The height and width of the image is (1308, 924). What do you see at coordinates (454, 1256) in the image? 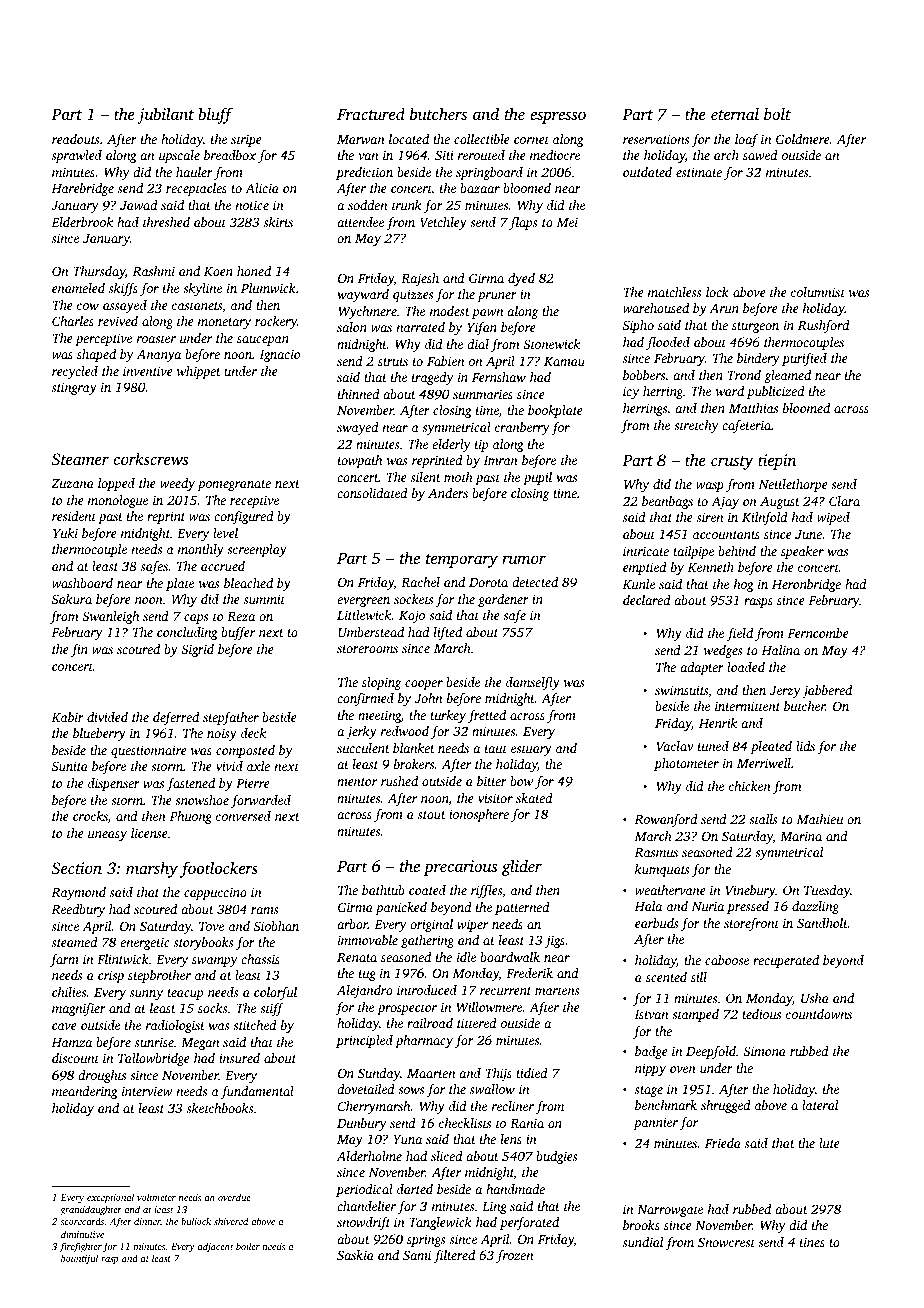
I see `filtered` at bounding box center [454, 1256].
